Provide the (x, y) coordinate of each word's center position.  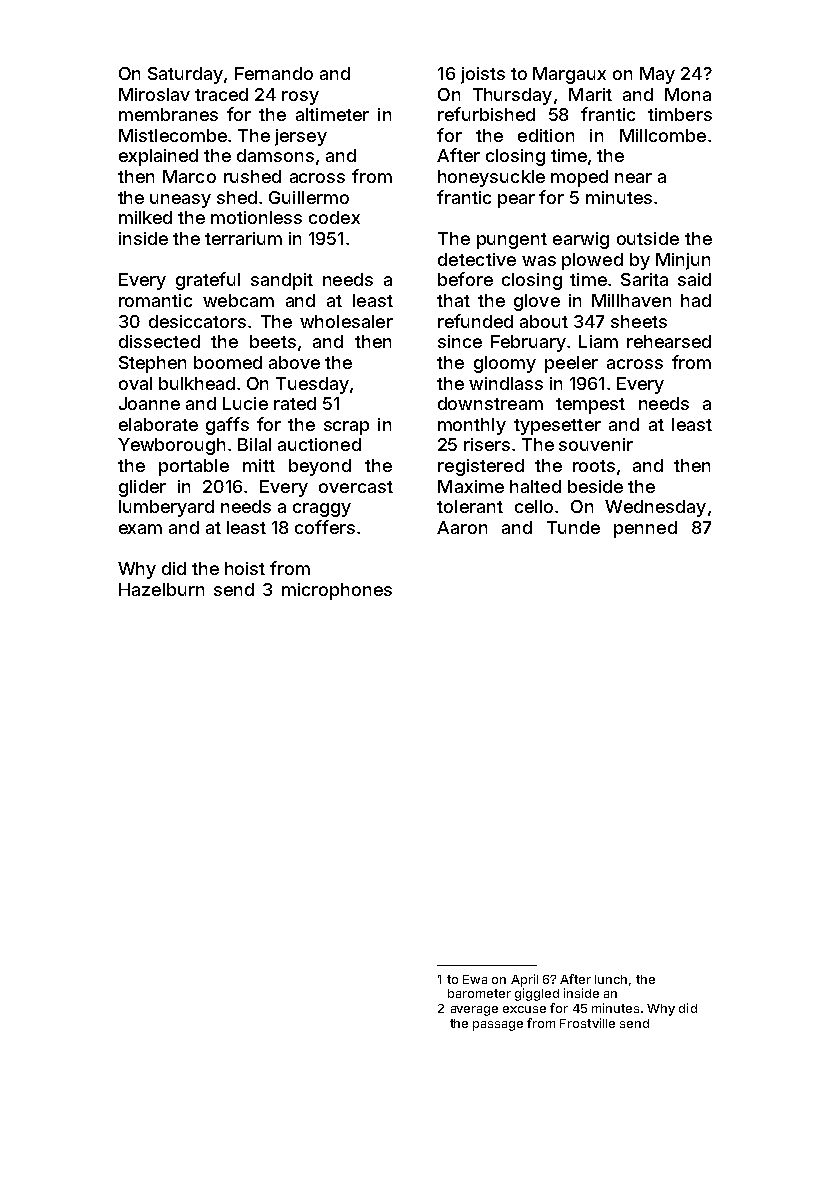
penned (645, 529)
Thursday (512, 96)
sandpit (282, 281)
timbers (680, 114)
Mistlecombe (173, 135)
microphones (337, 591)
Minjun (683, 261)
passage (498, 1026)
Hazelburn (161, 589)
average (474, 1011)
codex (334, 217)
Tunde (573, 527)
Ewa (475, 979)
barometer (479, 993)
